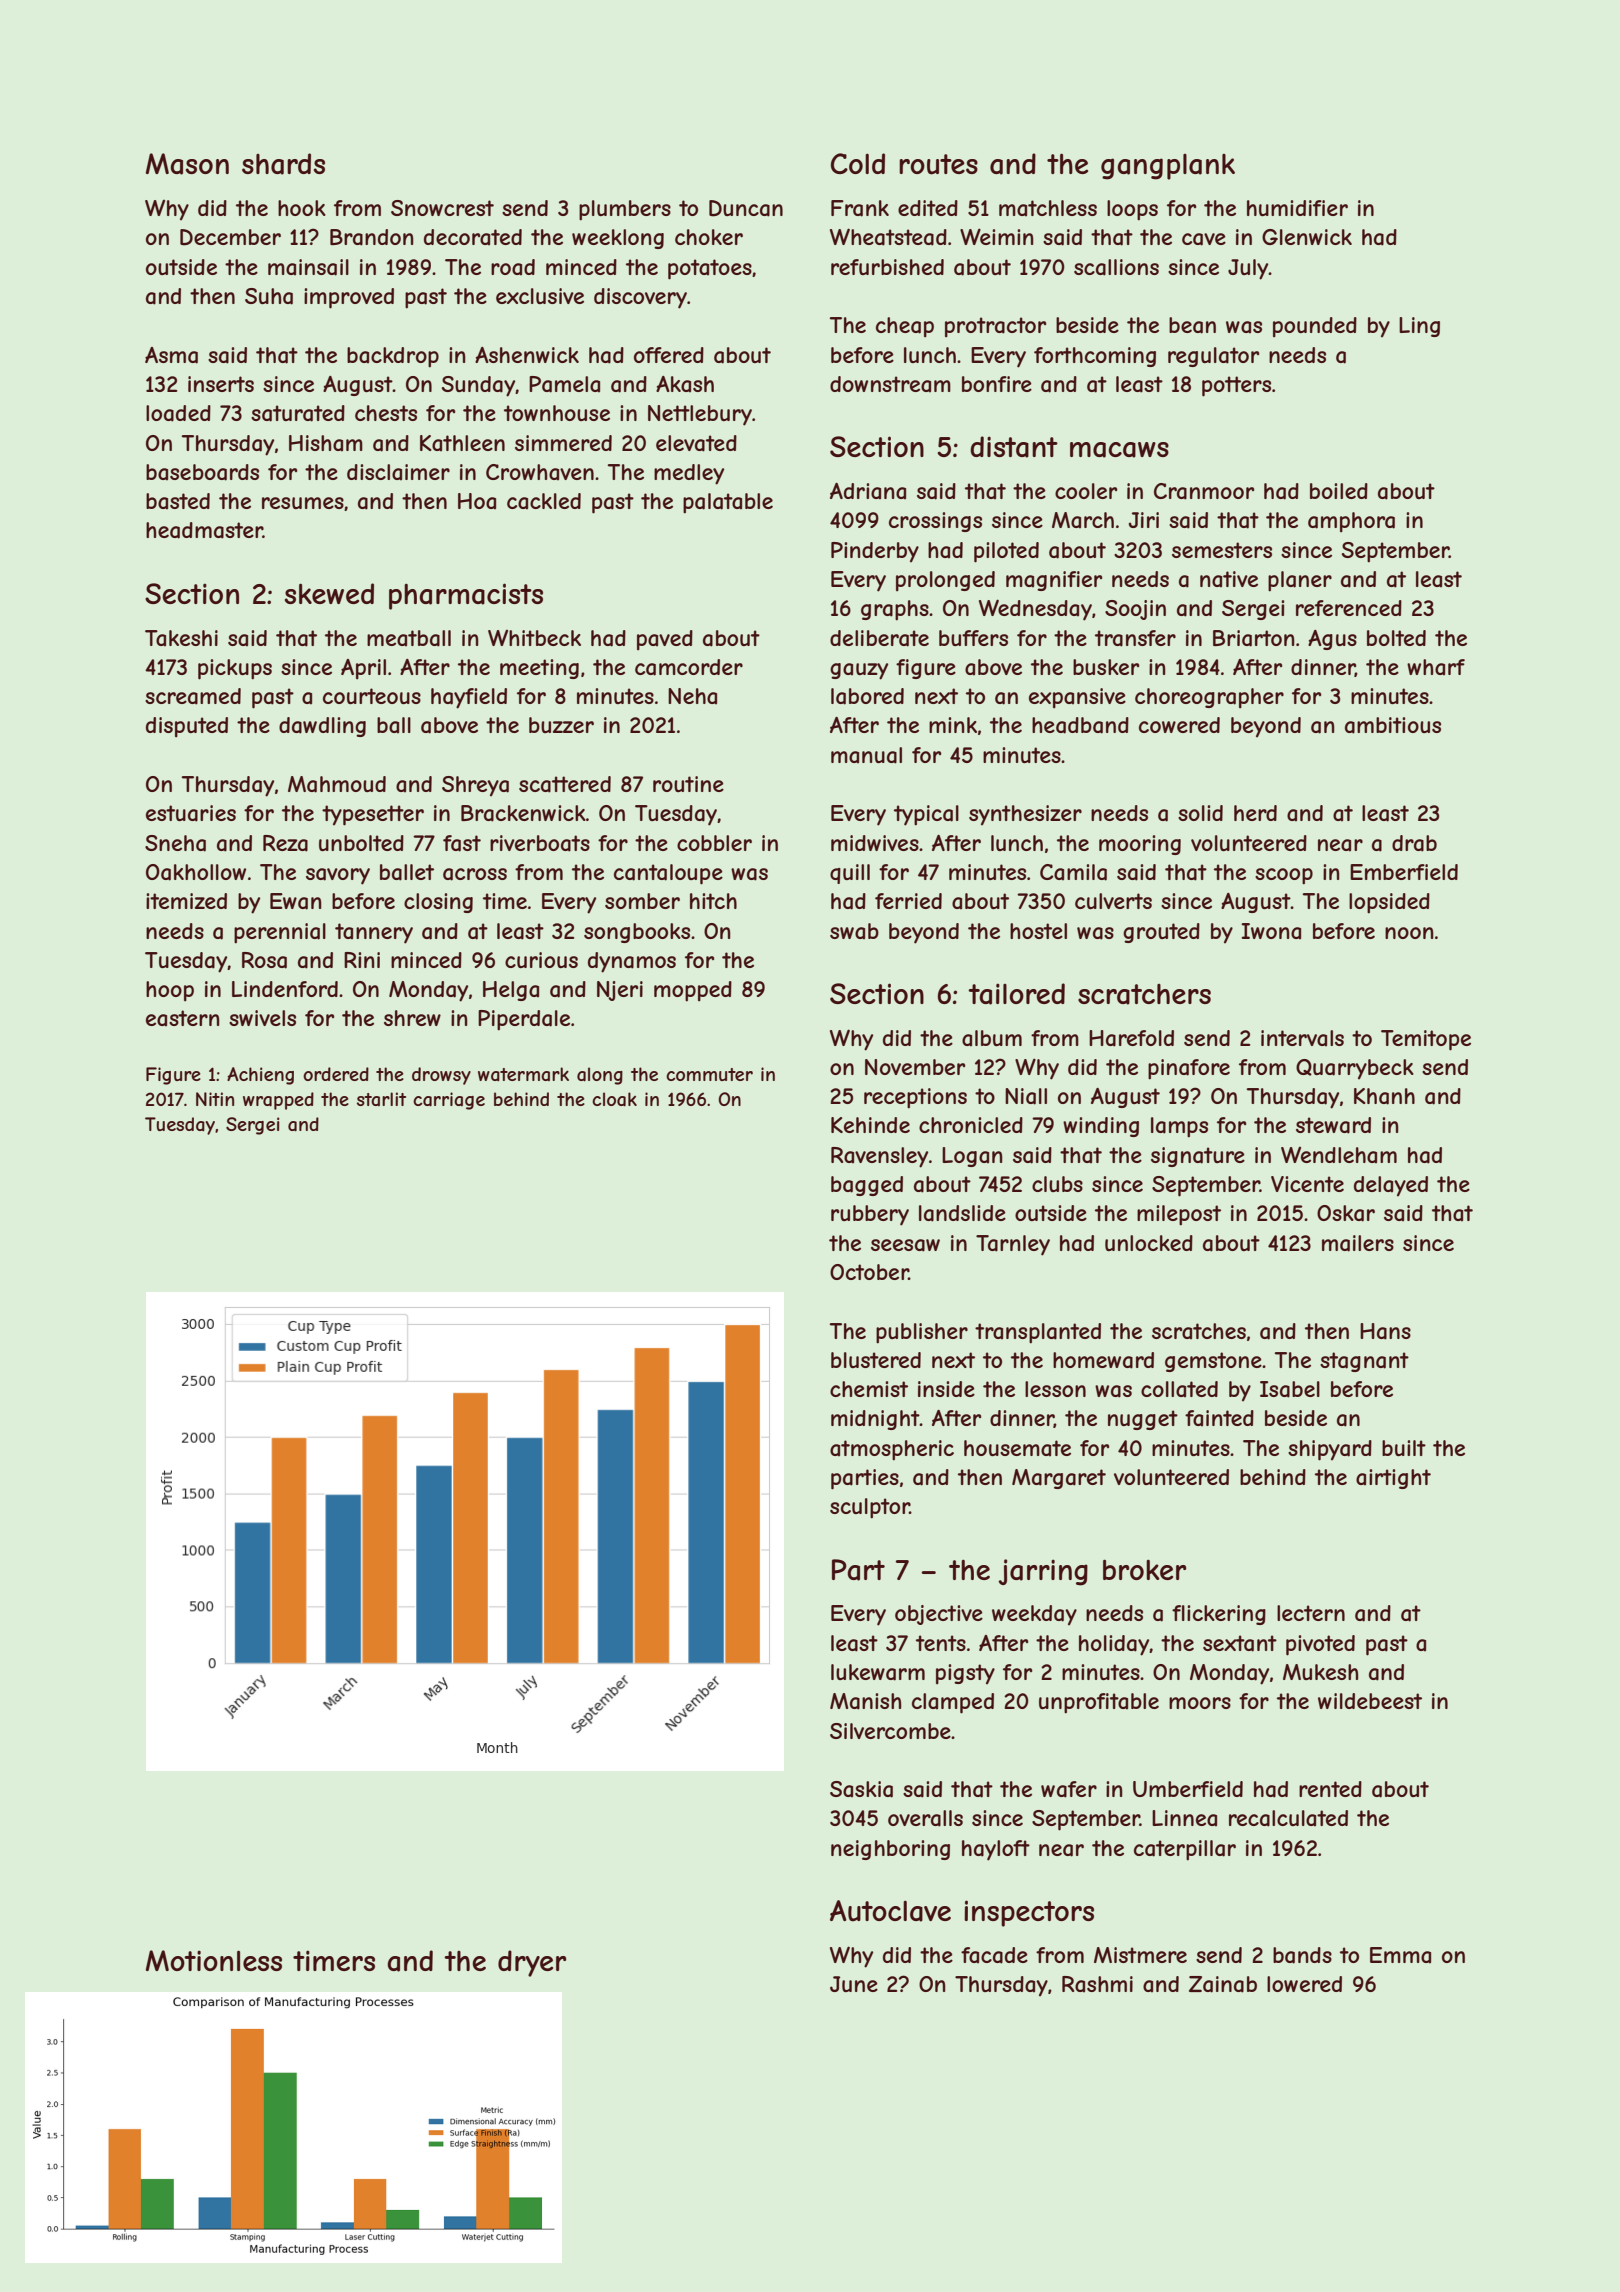 The width and height of the page is (1620, 2292). What do you see at coordinates (186, 901) in the page?
I see `itemized` at bounding box center [186, 901].
